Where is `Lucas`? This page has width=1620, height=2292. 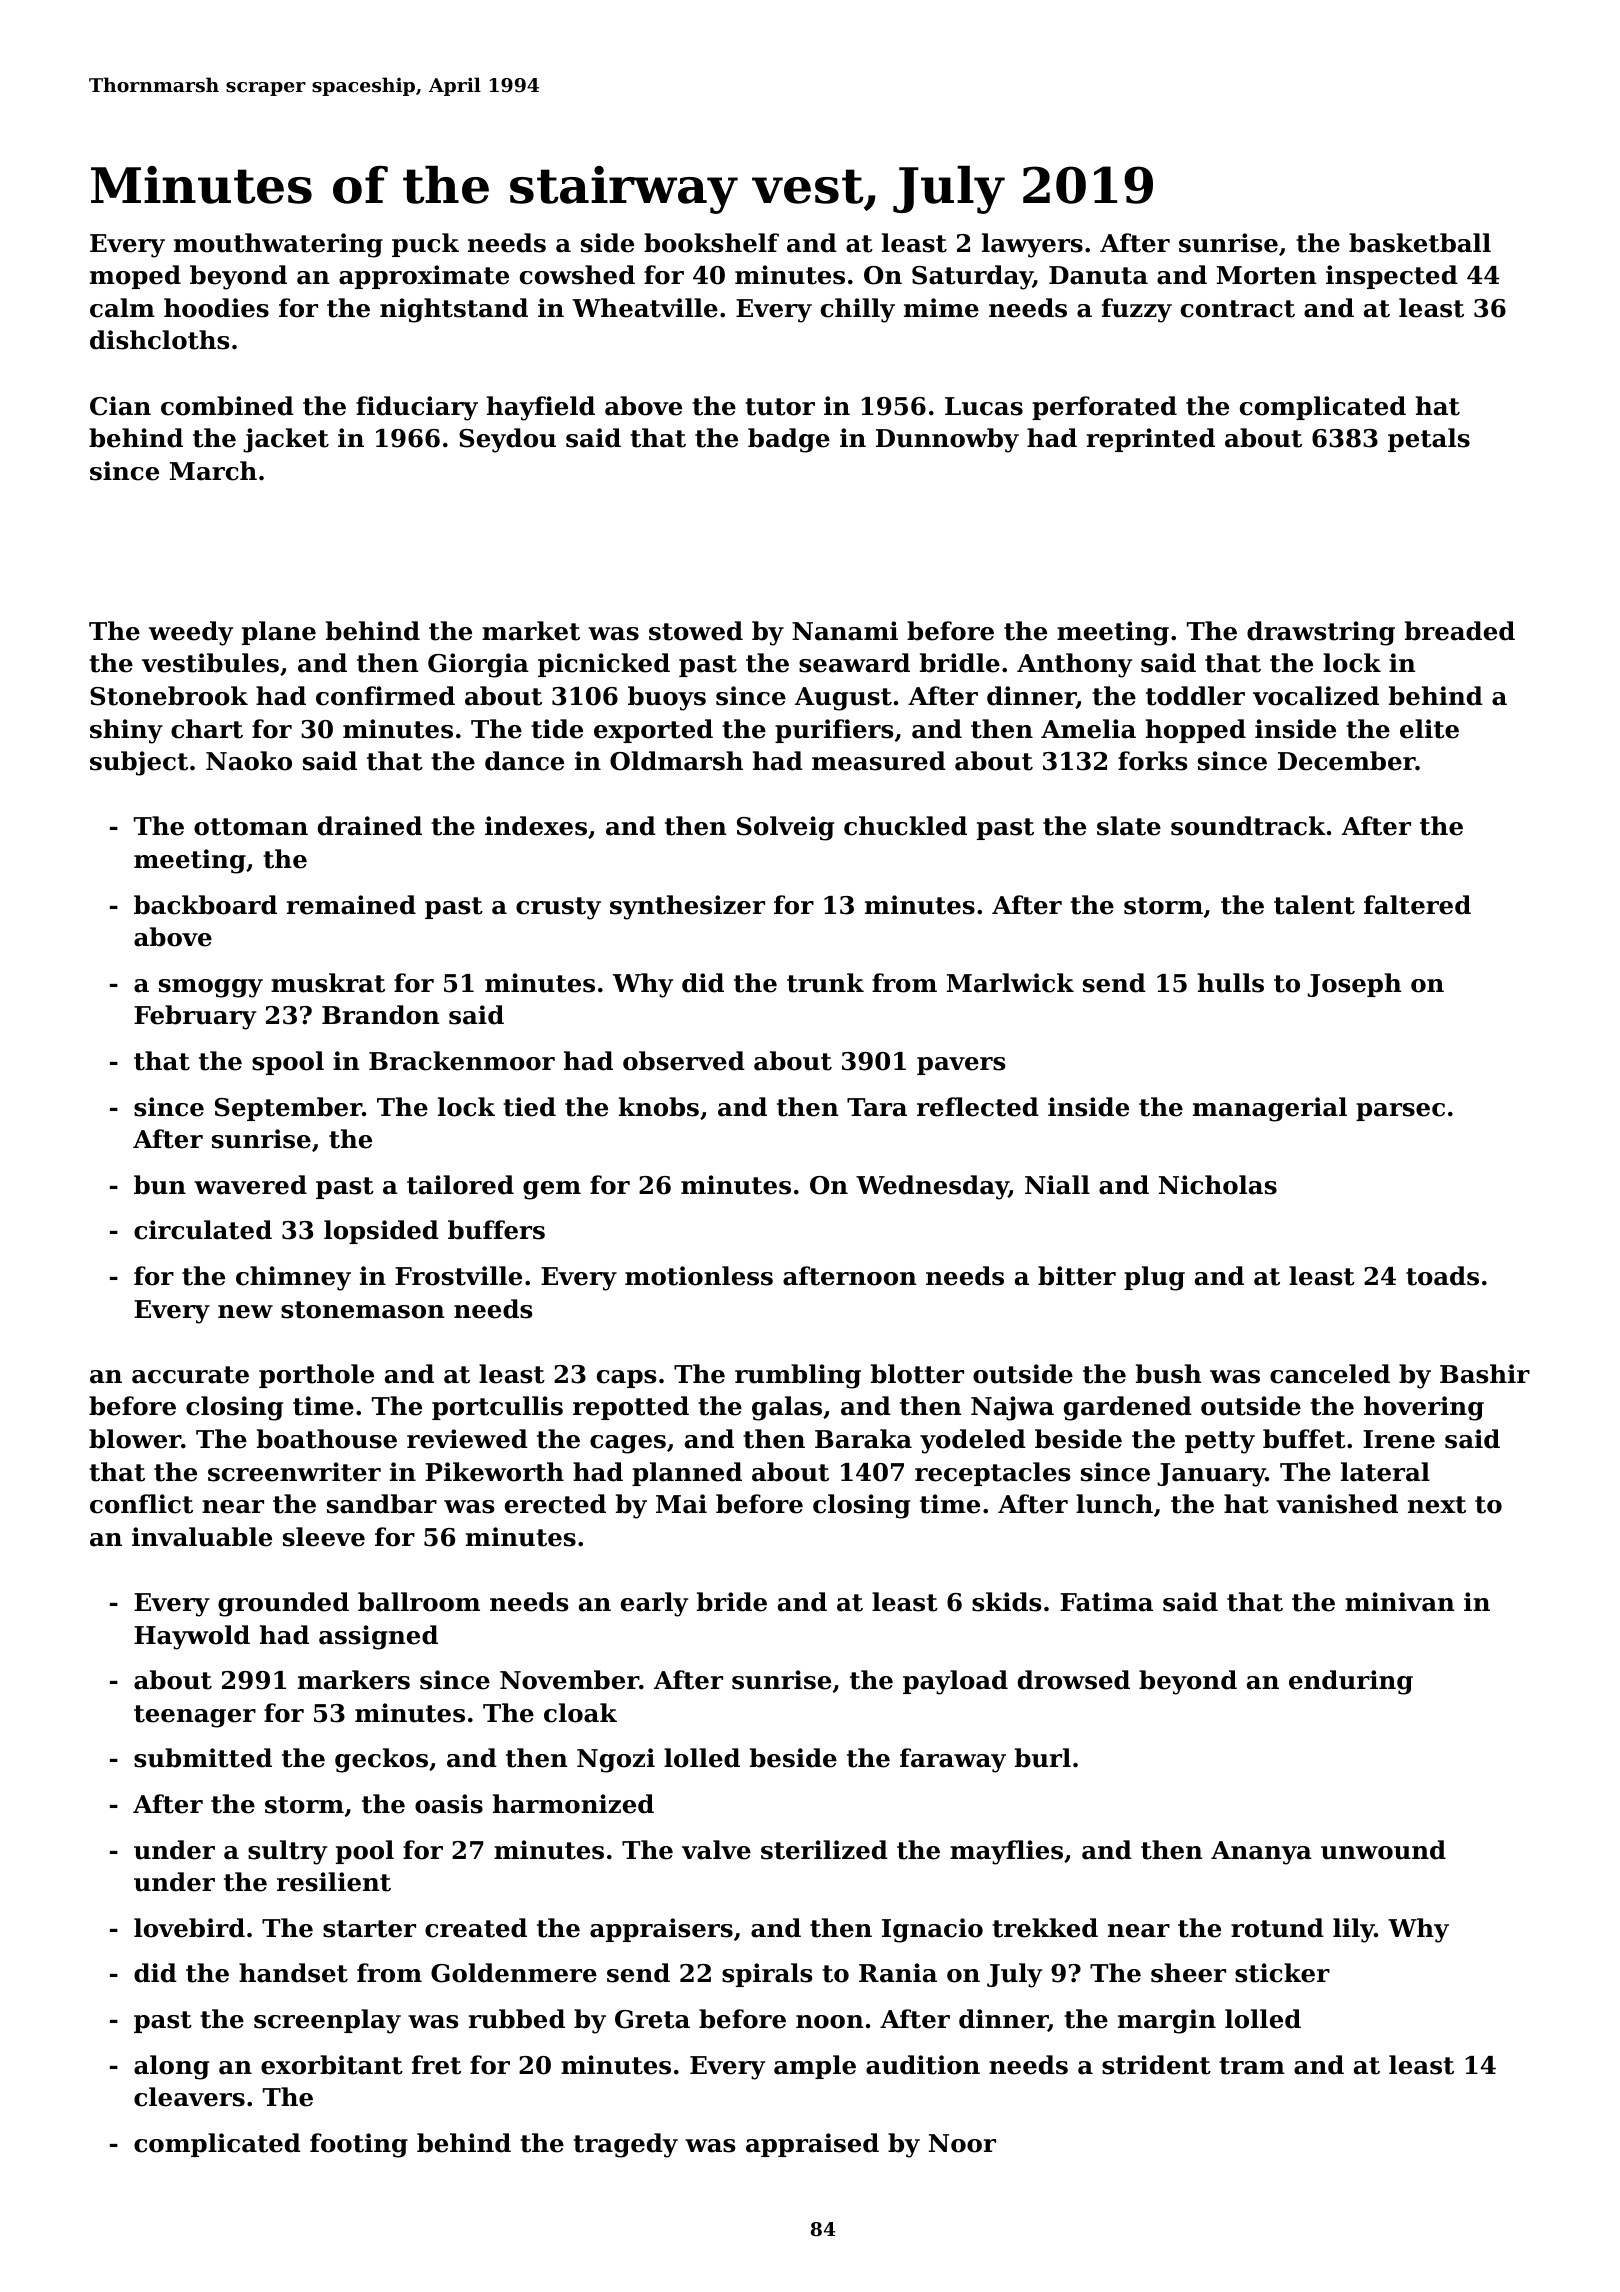
Lucas is located at coordinates (984, 406).
